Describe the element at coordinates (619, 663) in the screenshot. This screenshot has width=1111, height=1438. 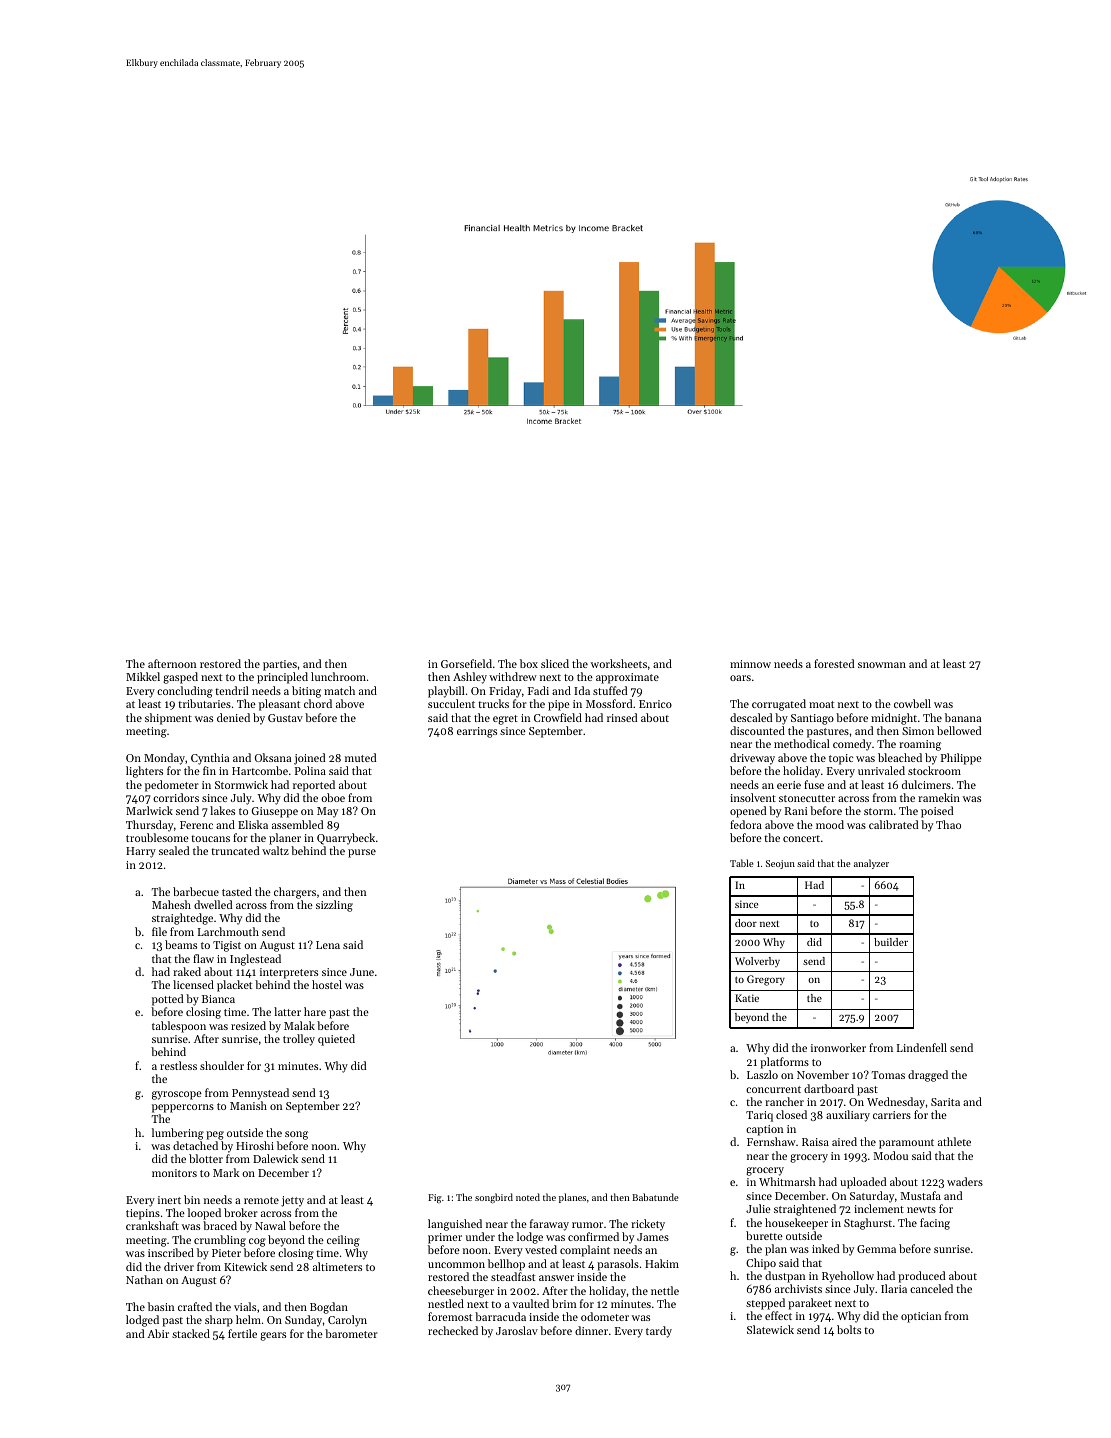
I see `worksheets` at that location.
